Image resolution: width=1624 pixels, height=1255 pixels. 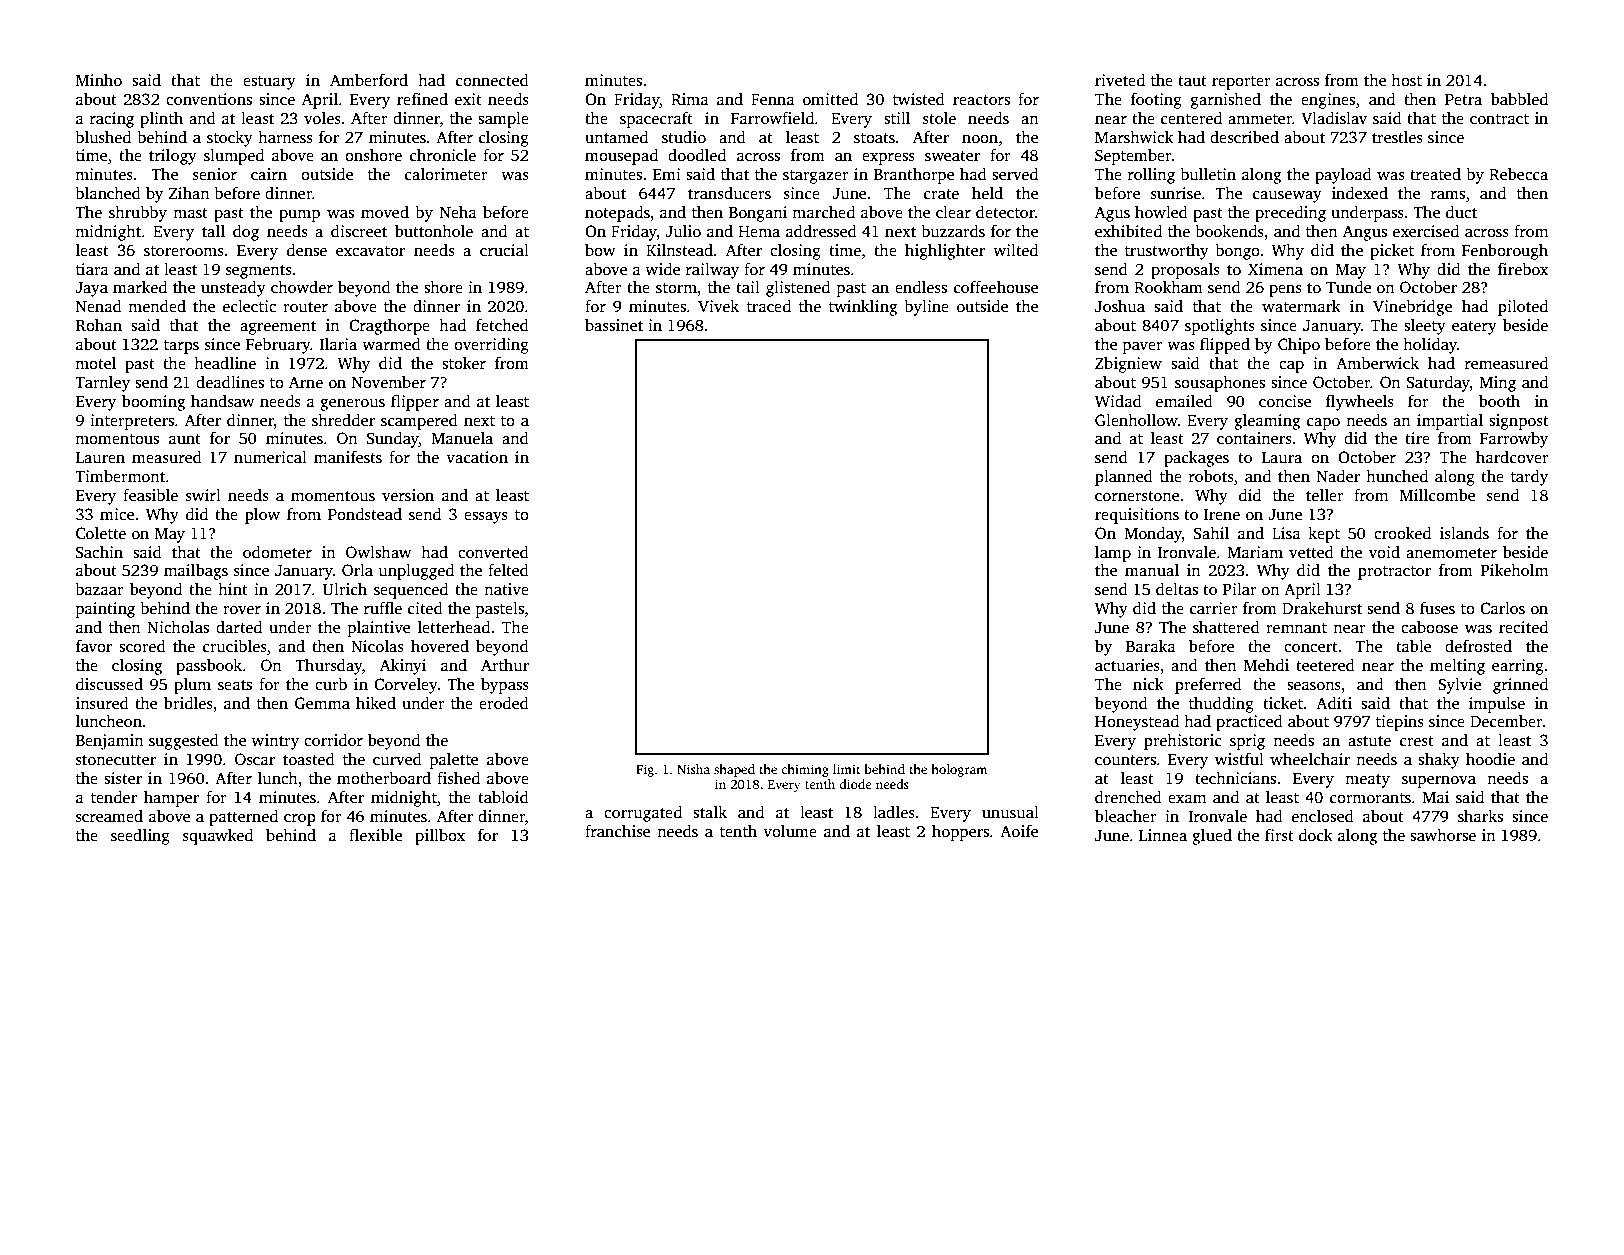 I want to click on seasons, so click(x=1314, y=686).
